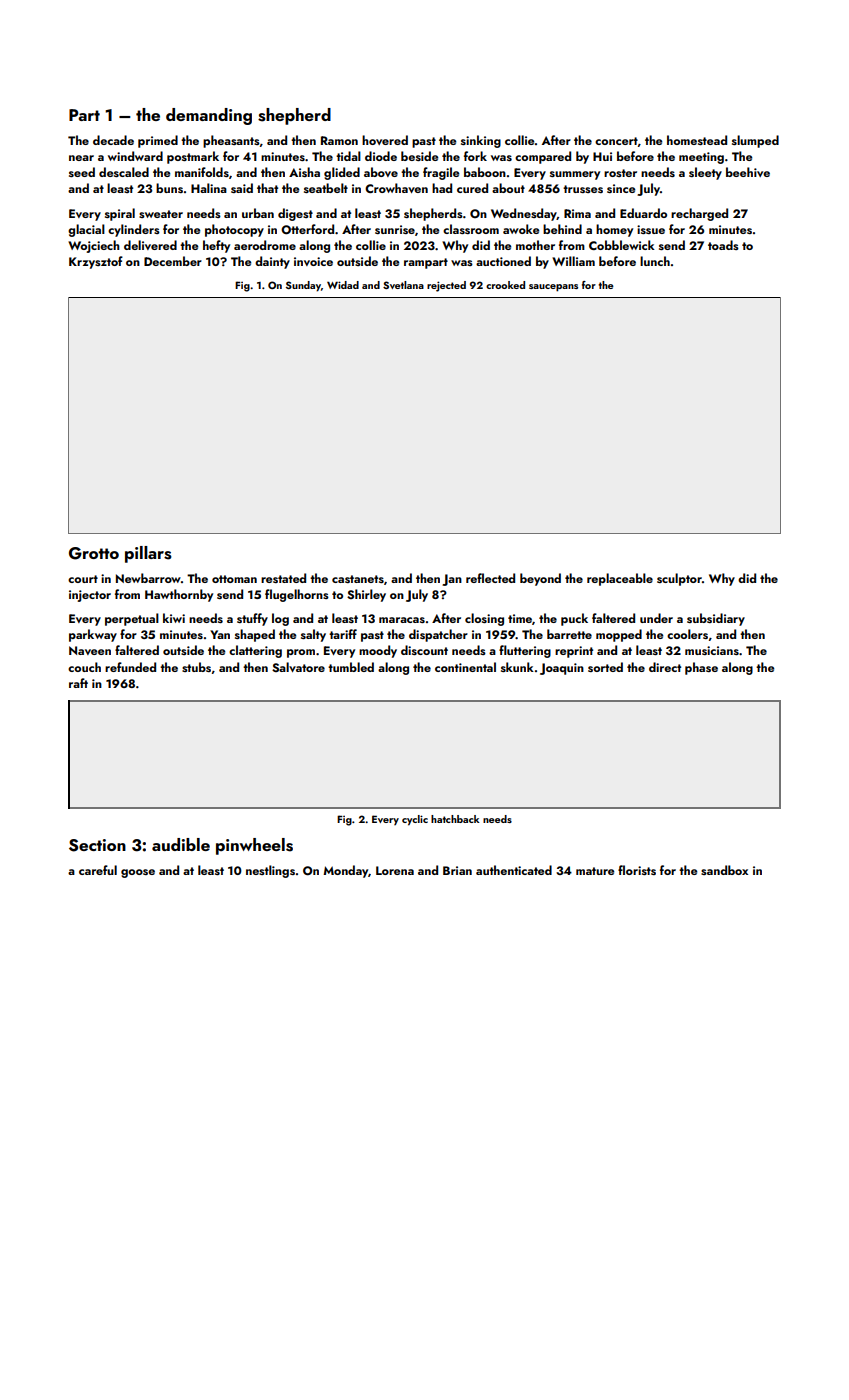 Image resolution: width=849 pixels, height=1400 pixels. Describe the element at coordinates (457, 870) in the screenshot. I see `Brian` at that location.
